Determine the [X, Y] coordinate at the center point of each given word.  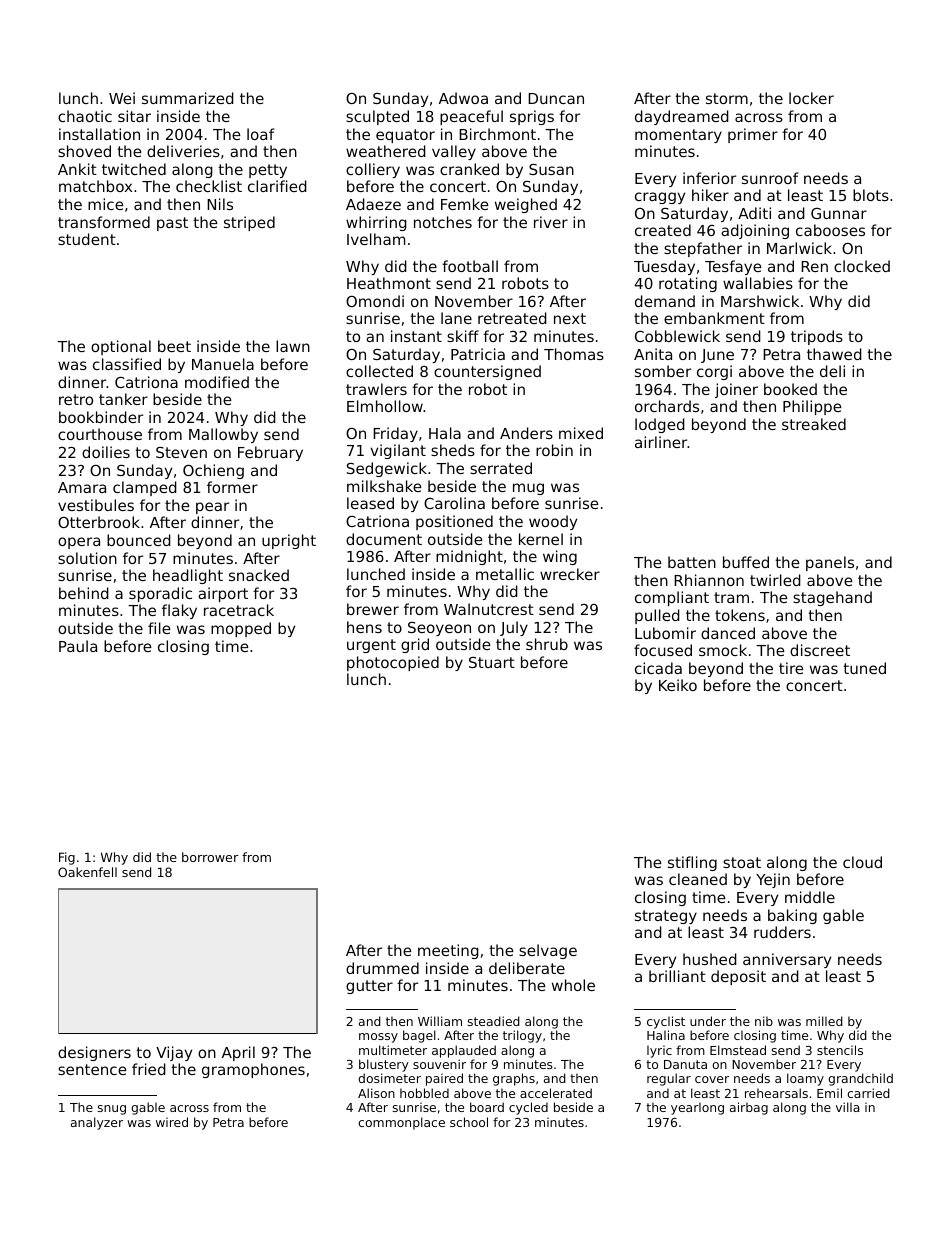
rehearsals [776, 1093]
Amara [82, 487]
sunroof [770, 178]
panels [830, 563]
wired [172, 1122]
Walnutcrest [489, 609]
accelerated [556, 1093]
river [551, 222]
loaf [260, 134]
